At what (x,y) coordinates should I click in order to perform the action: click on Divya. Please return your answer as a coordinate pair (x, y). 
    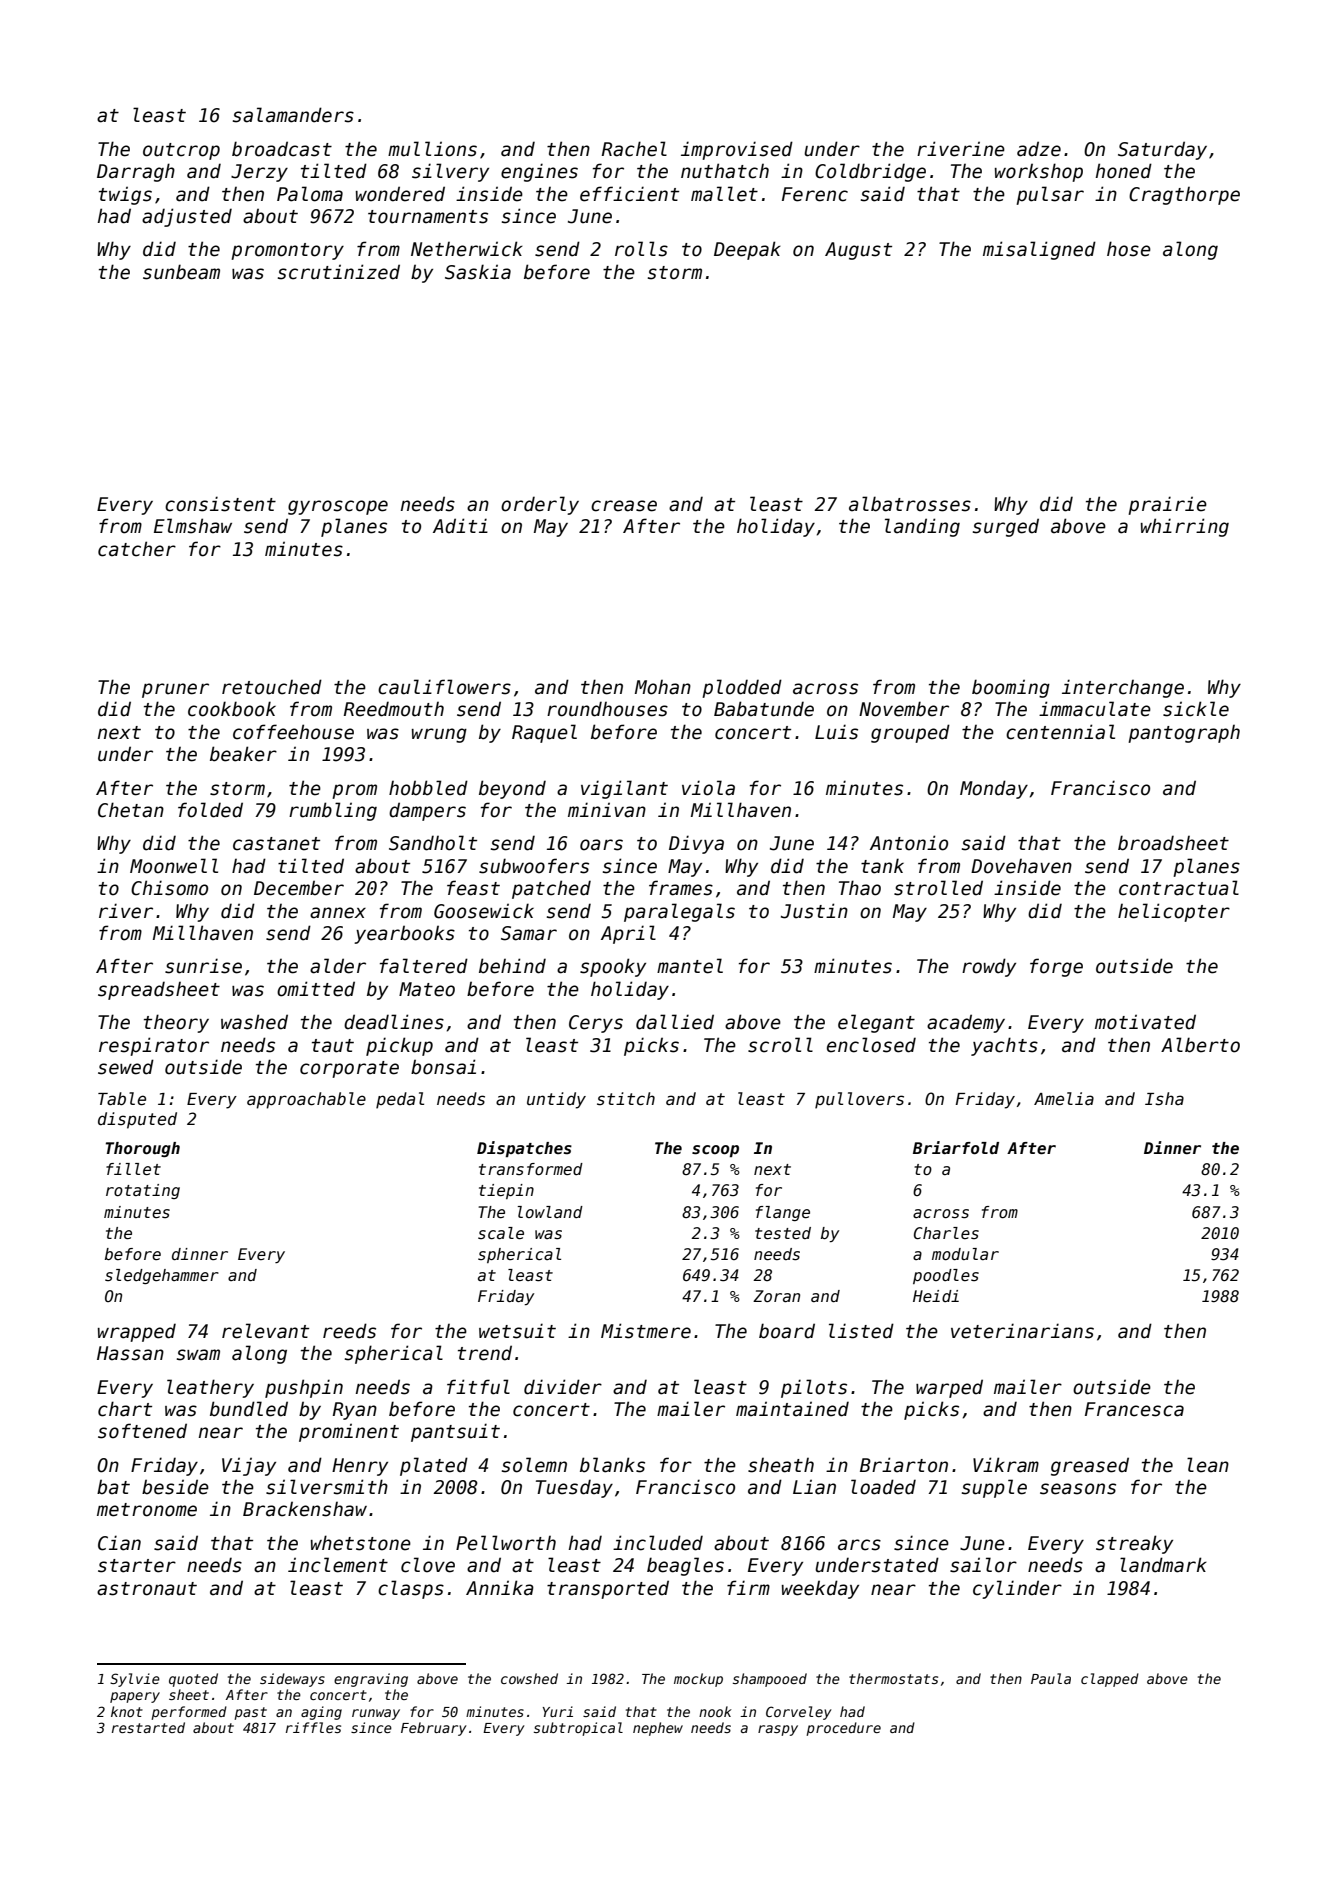
    Looking at the image, I should click on (696, 844).
